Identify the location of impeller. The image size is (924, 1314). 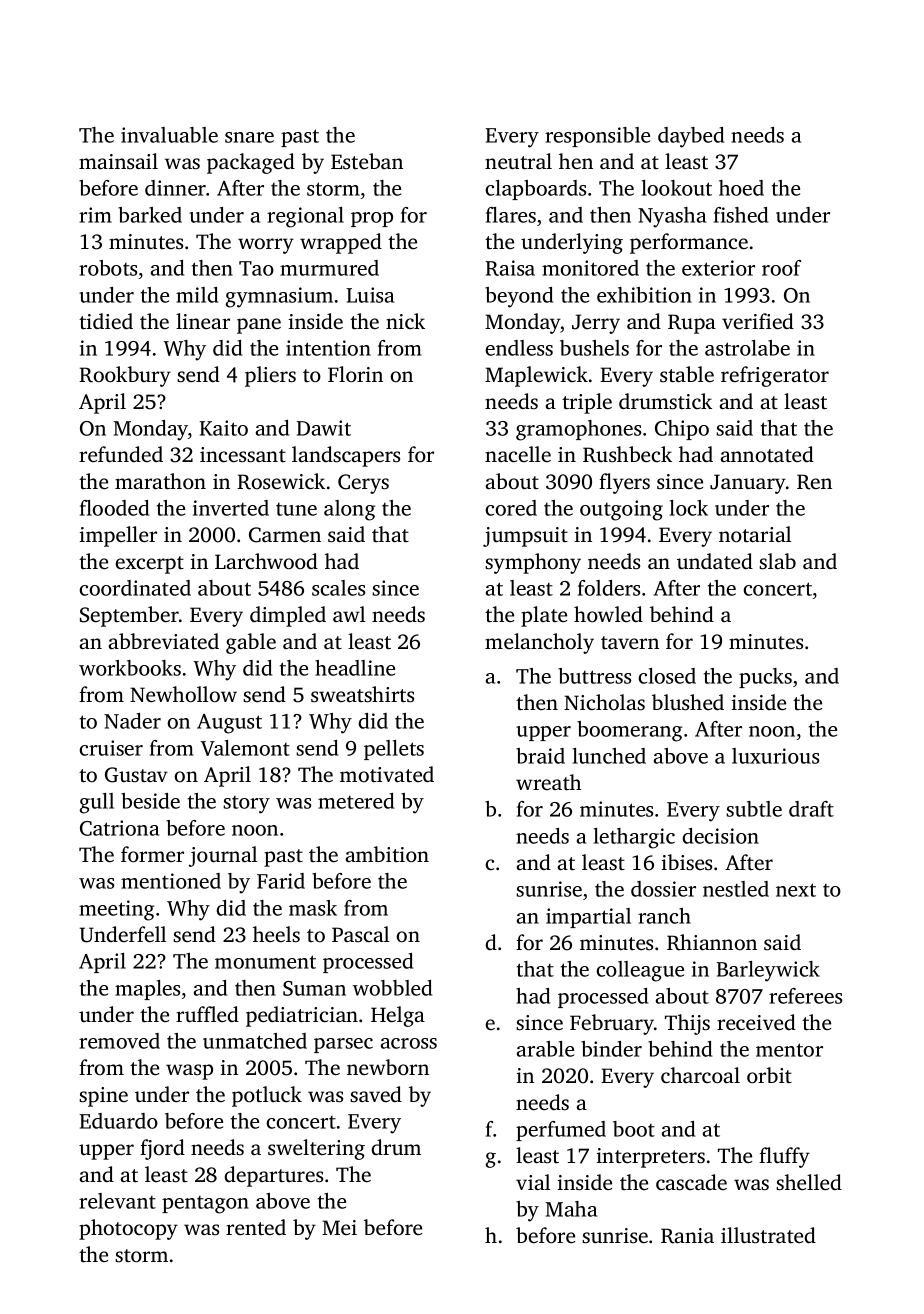
(118, 536).
